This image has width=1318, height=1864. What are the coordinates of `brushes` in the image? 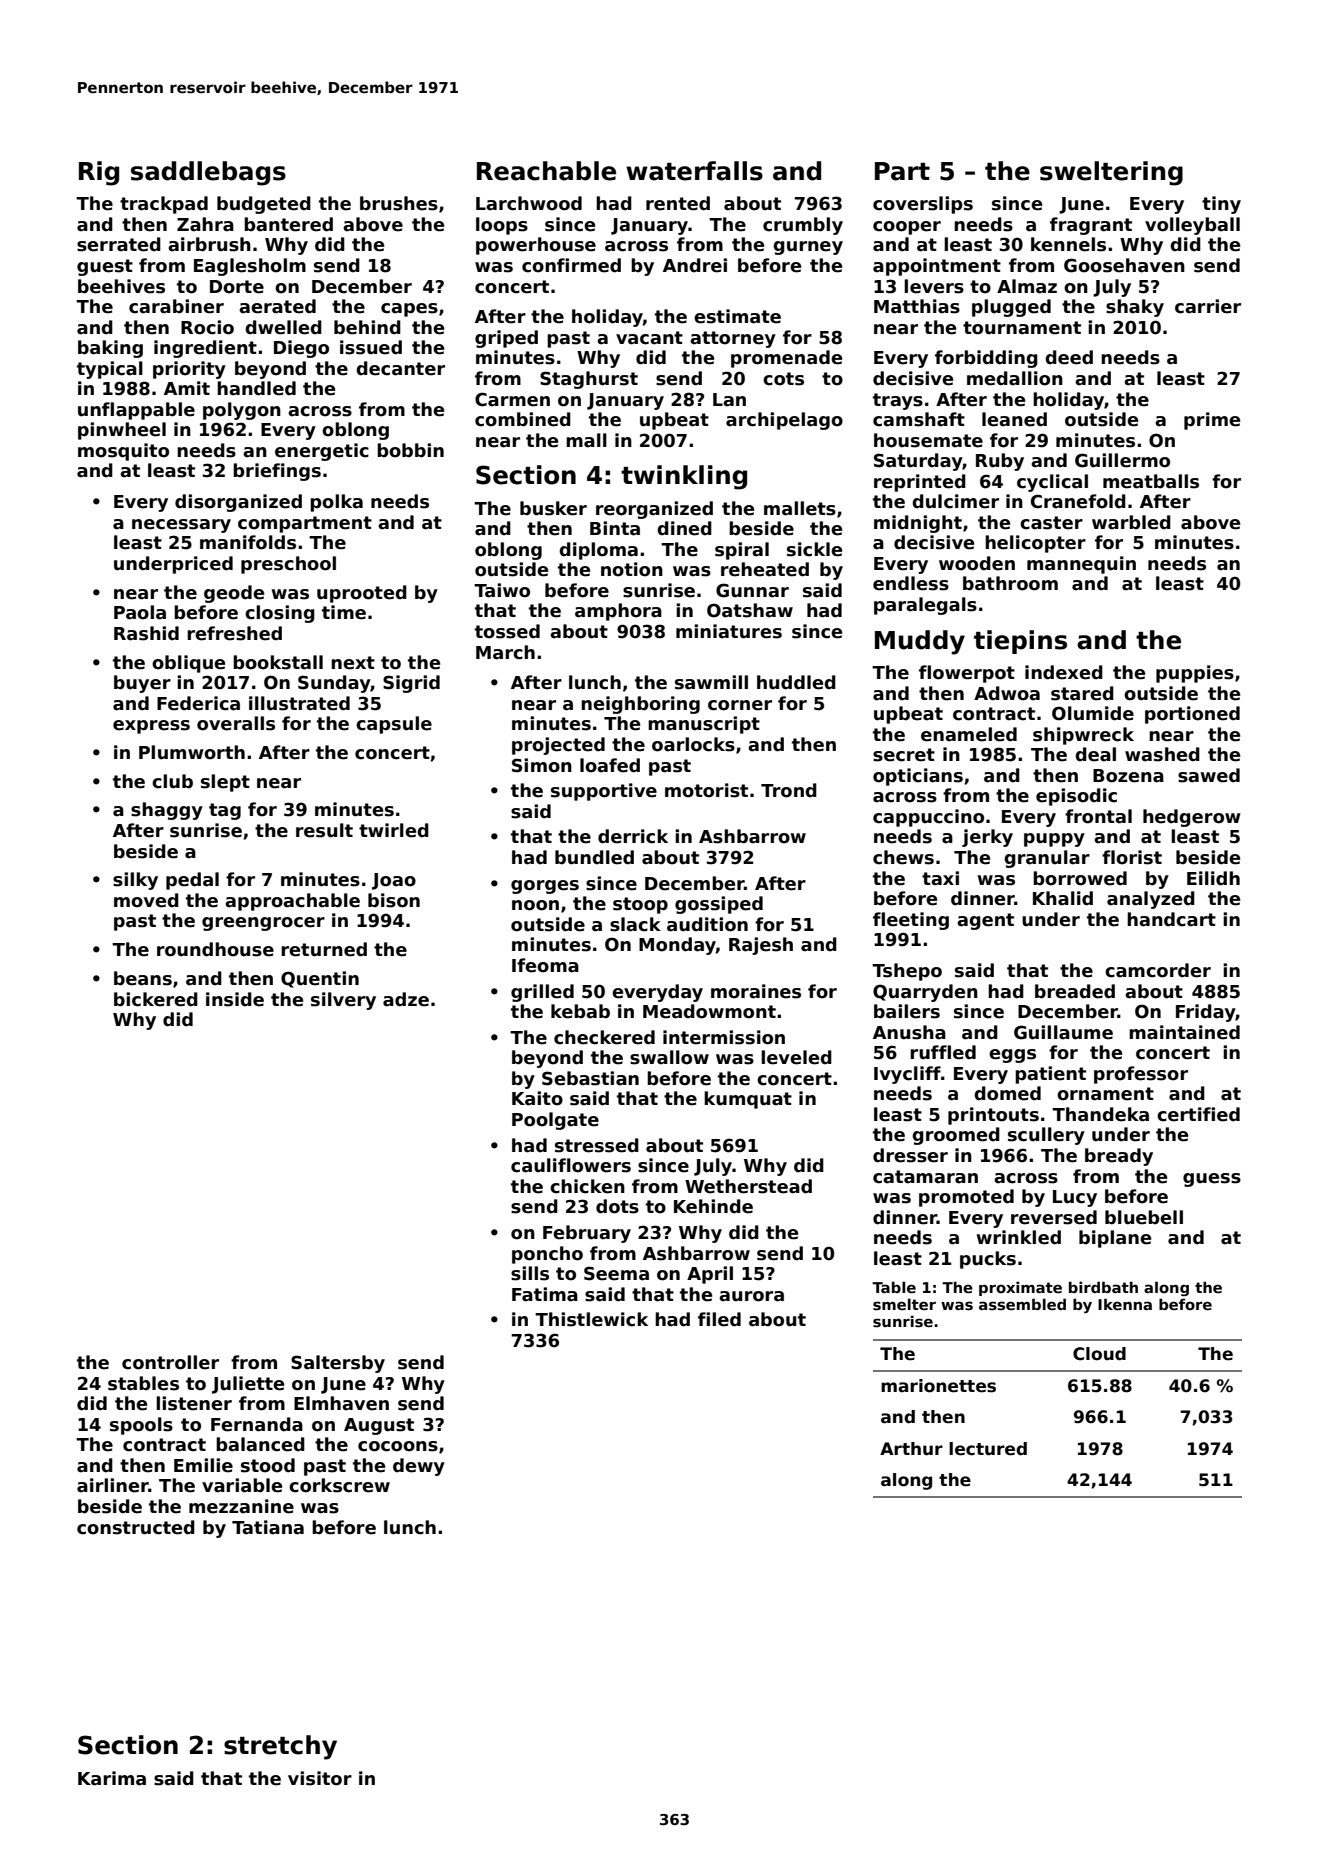 It's located at (399, 203).
